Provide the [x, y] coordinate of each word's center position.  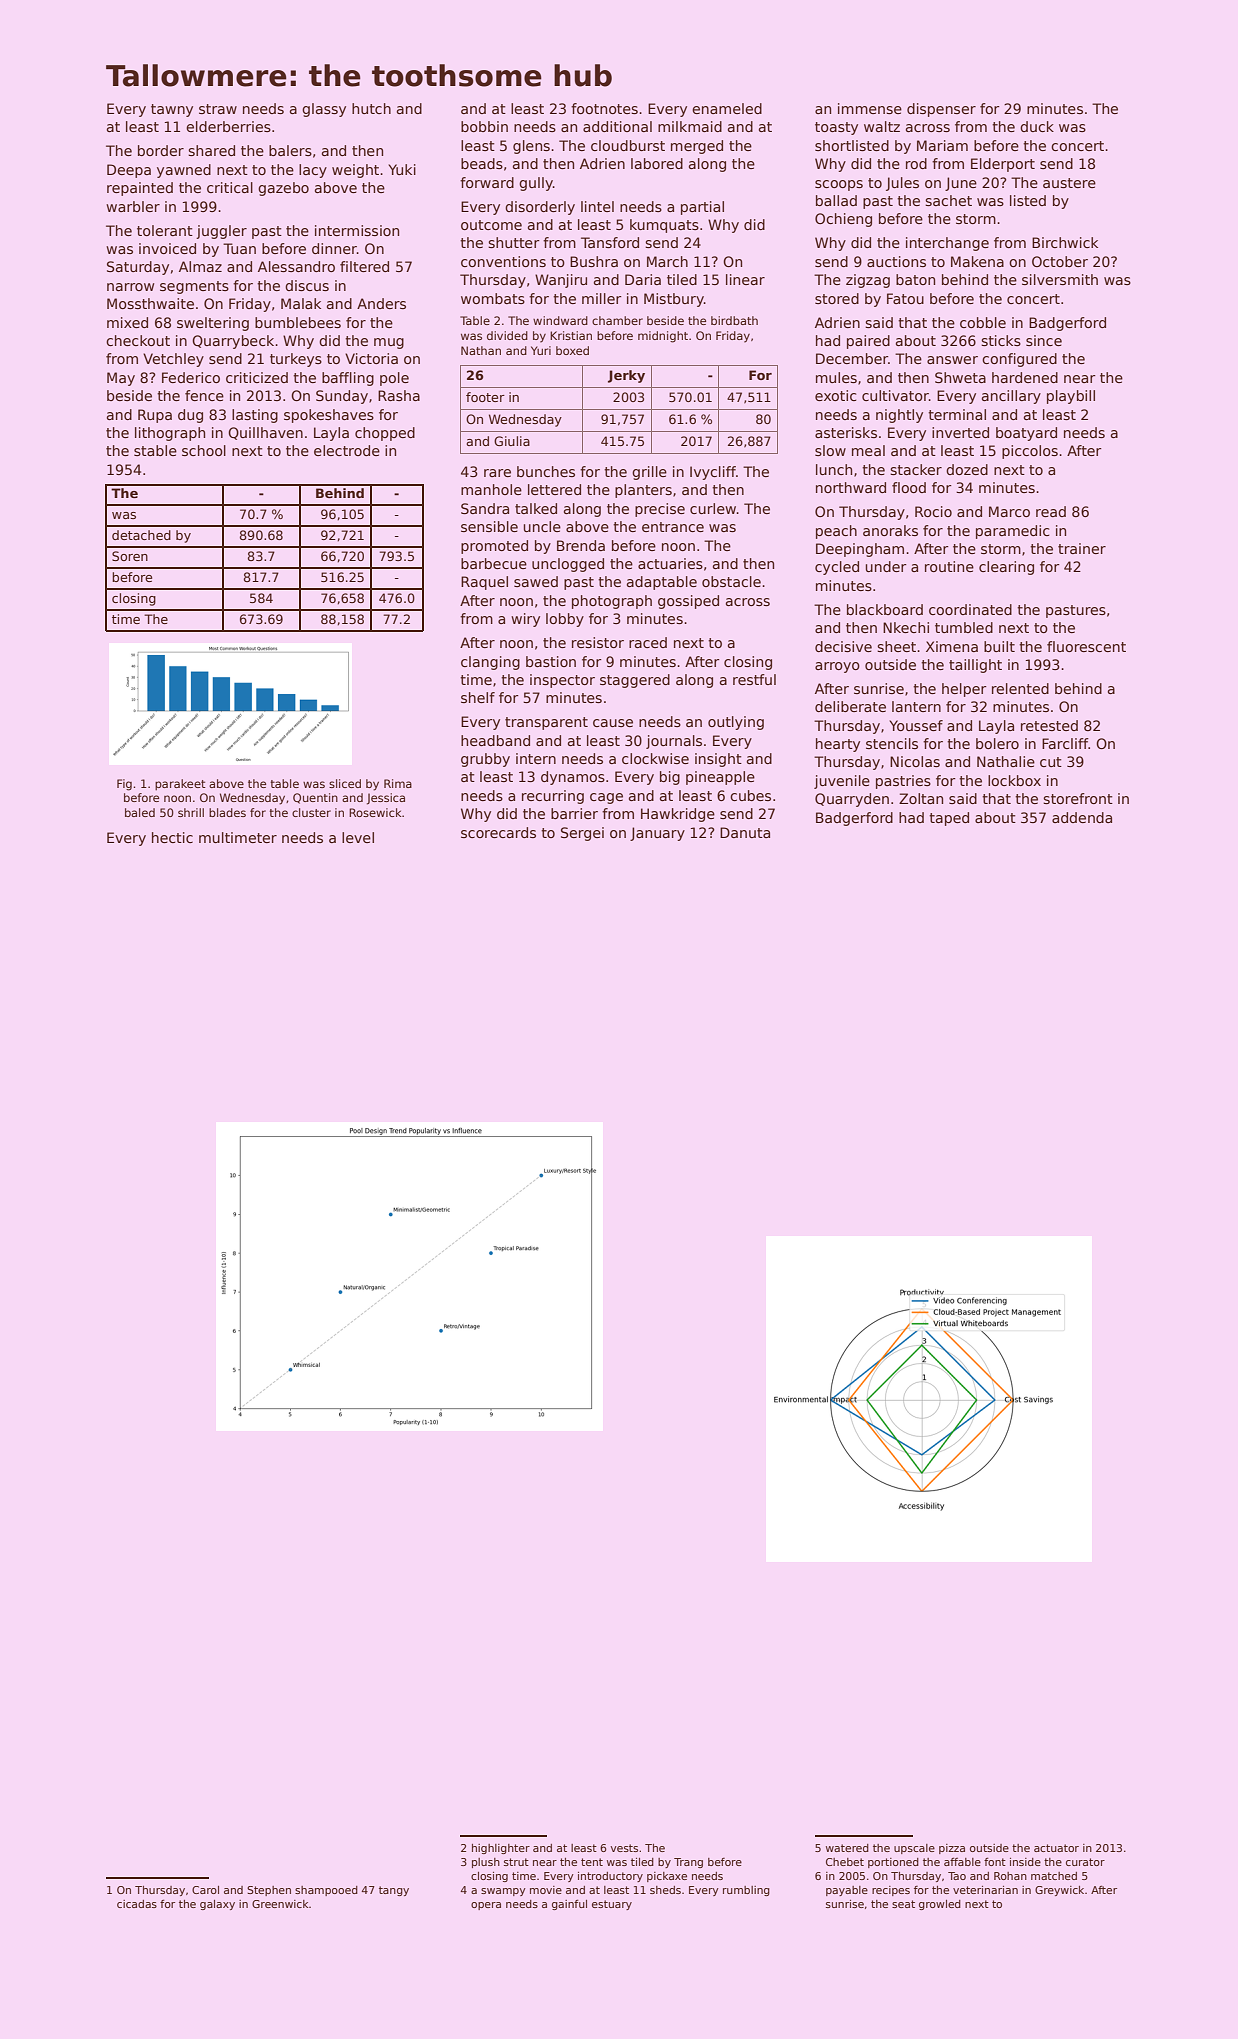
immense [870, 108]
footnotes [604, 108]
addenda [1082, 817]
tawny [172, 110]
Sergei [582, 834]
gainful [569, 1905]
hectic [172, 837]
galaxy [217, 1905]
